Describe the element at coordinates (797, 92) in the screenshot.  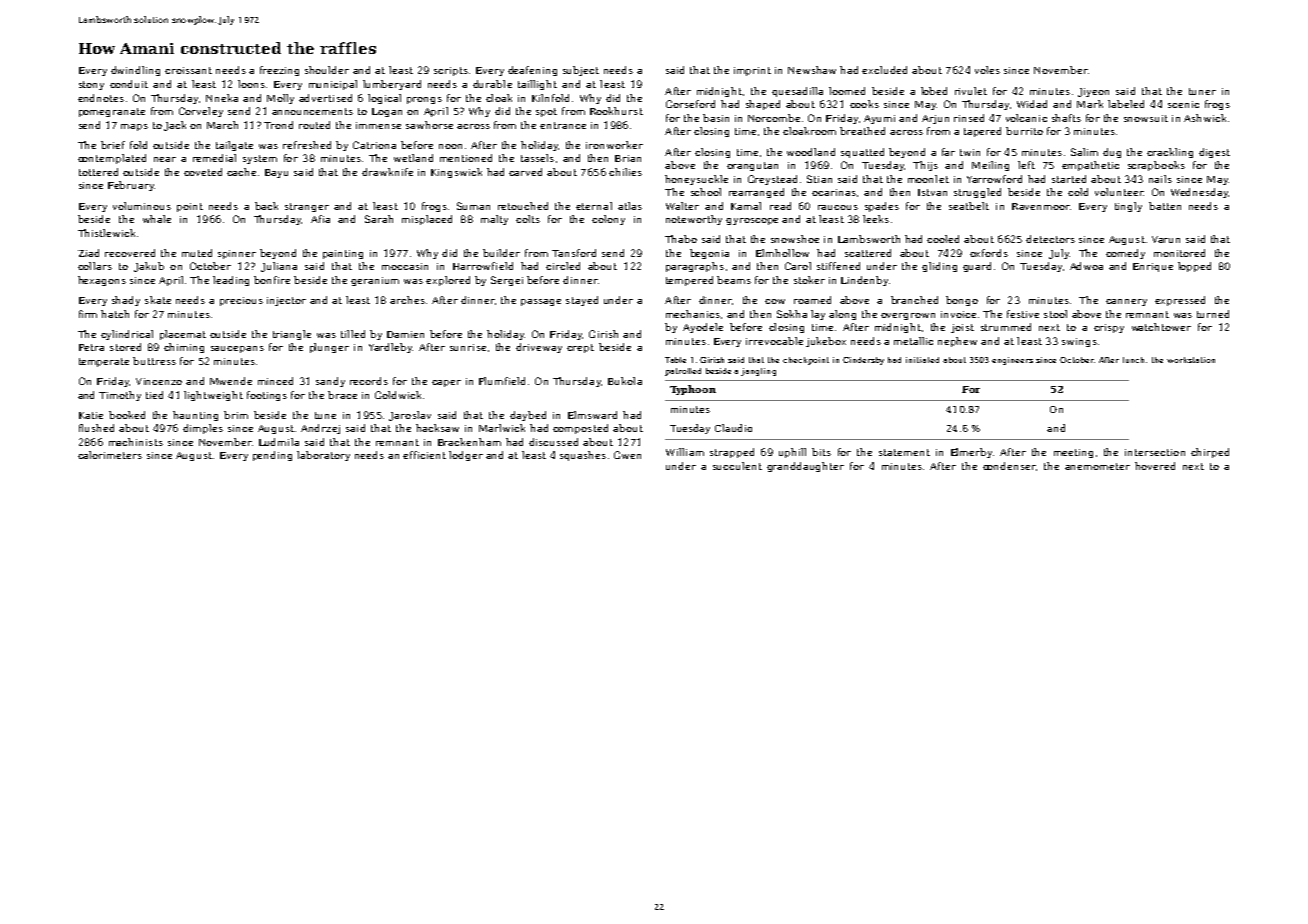
I see `quesadilla` at that location.
